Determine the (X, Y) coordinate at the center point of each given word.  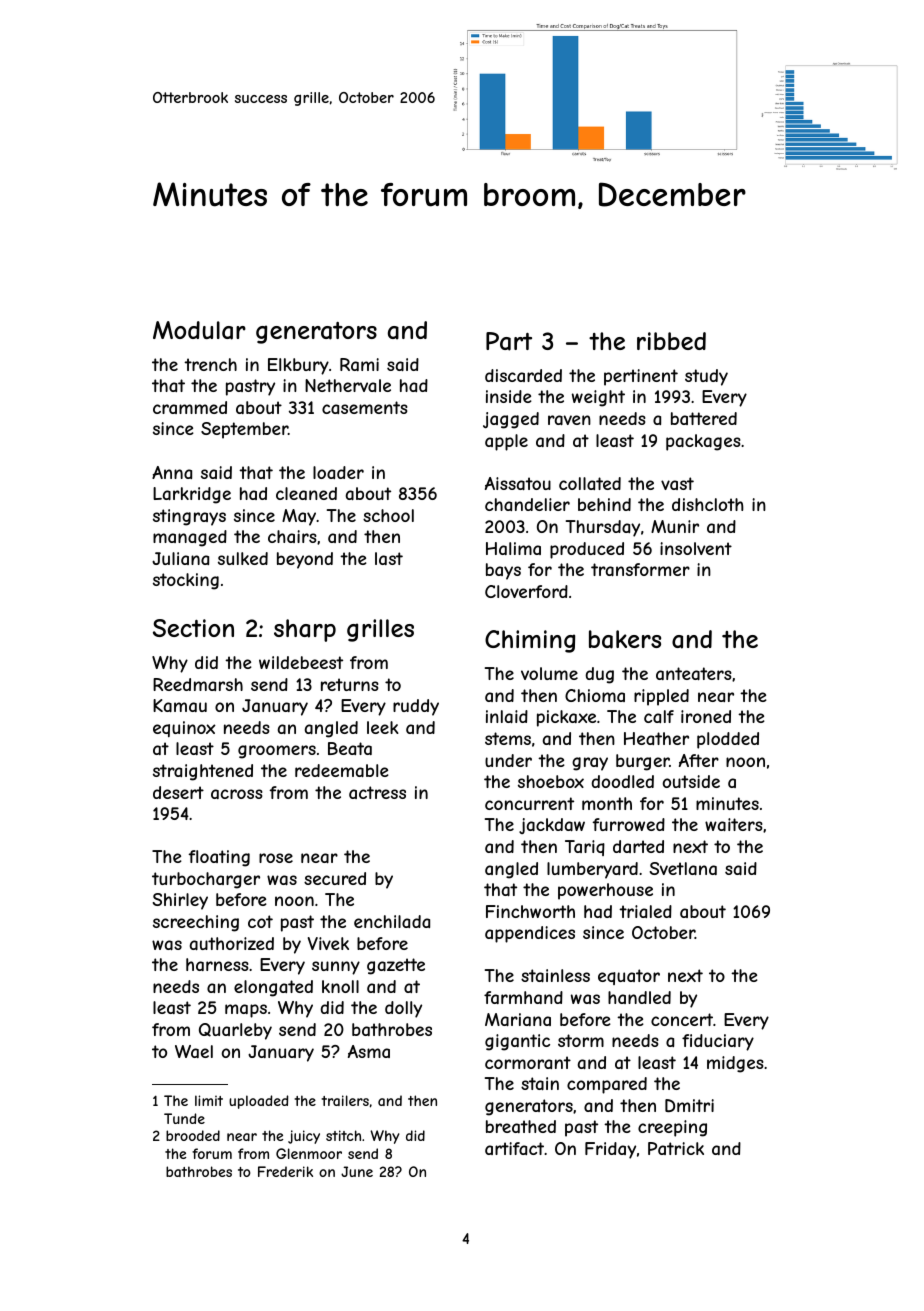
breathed (521, 1126)
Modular (199, 330)
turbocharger (206, 880)
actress (377, 792)
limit (209, 1100)
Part (509, 341)
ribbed (671, 341)
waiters (734, 824)
